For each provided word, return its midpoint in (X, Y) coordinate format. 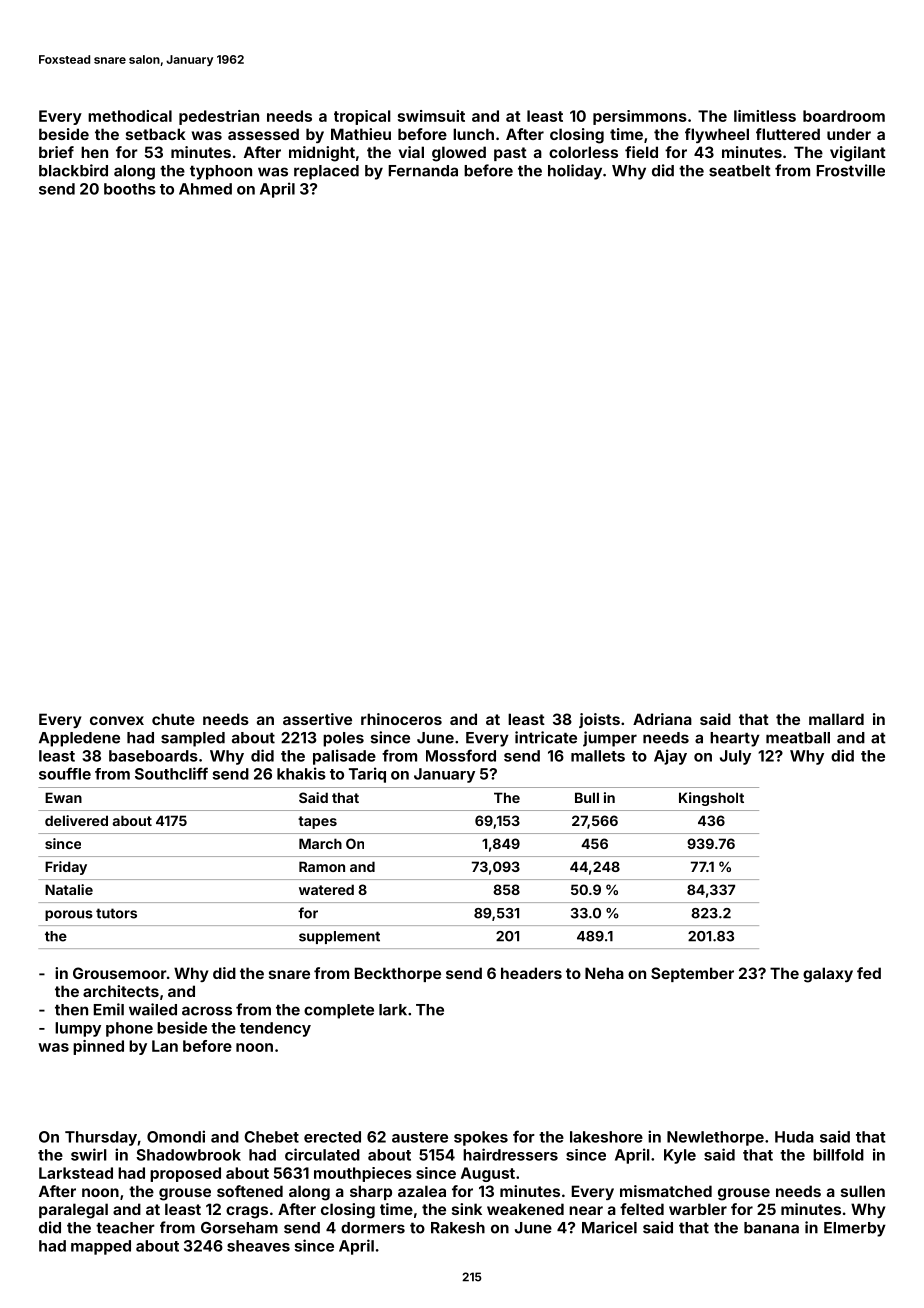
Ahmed (205, 189)
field (641, 152)
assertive (317, 719)
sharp (371, 1192)
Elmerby (855, 1229)
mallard (836, 719)
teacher (125, 1228)
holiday (575, 172)
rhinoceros (401, 719)
